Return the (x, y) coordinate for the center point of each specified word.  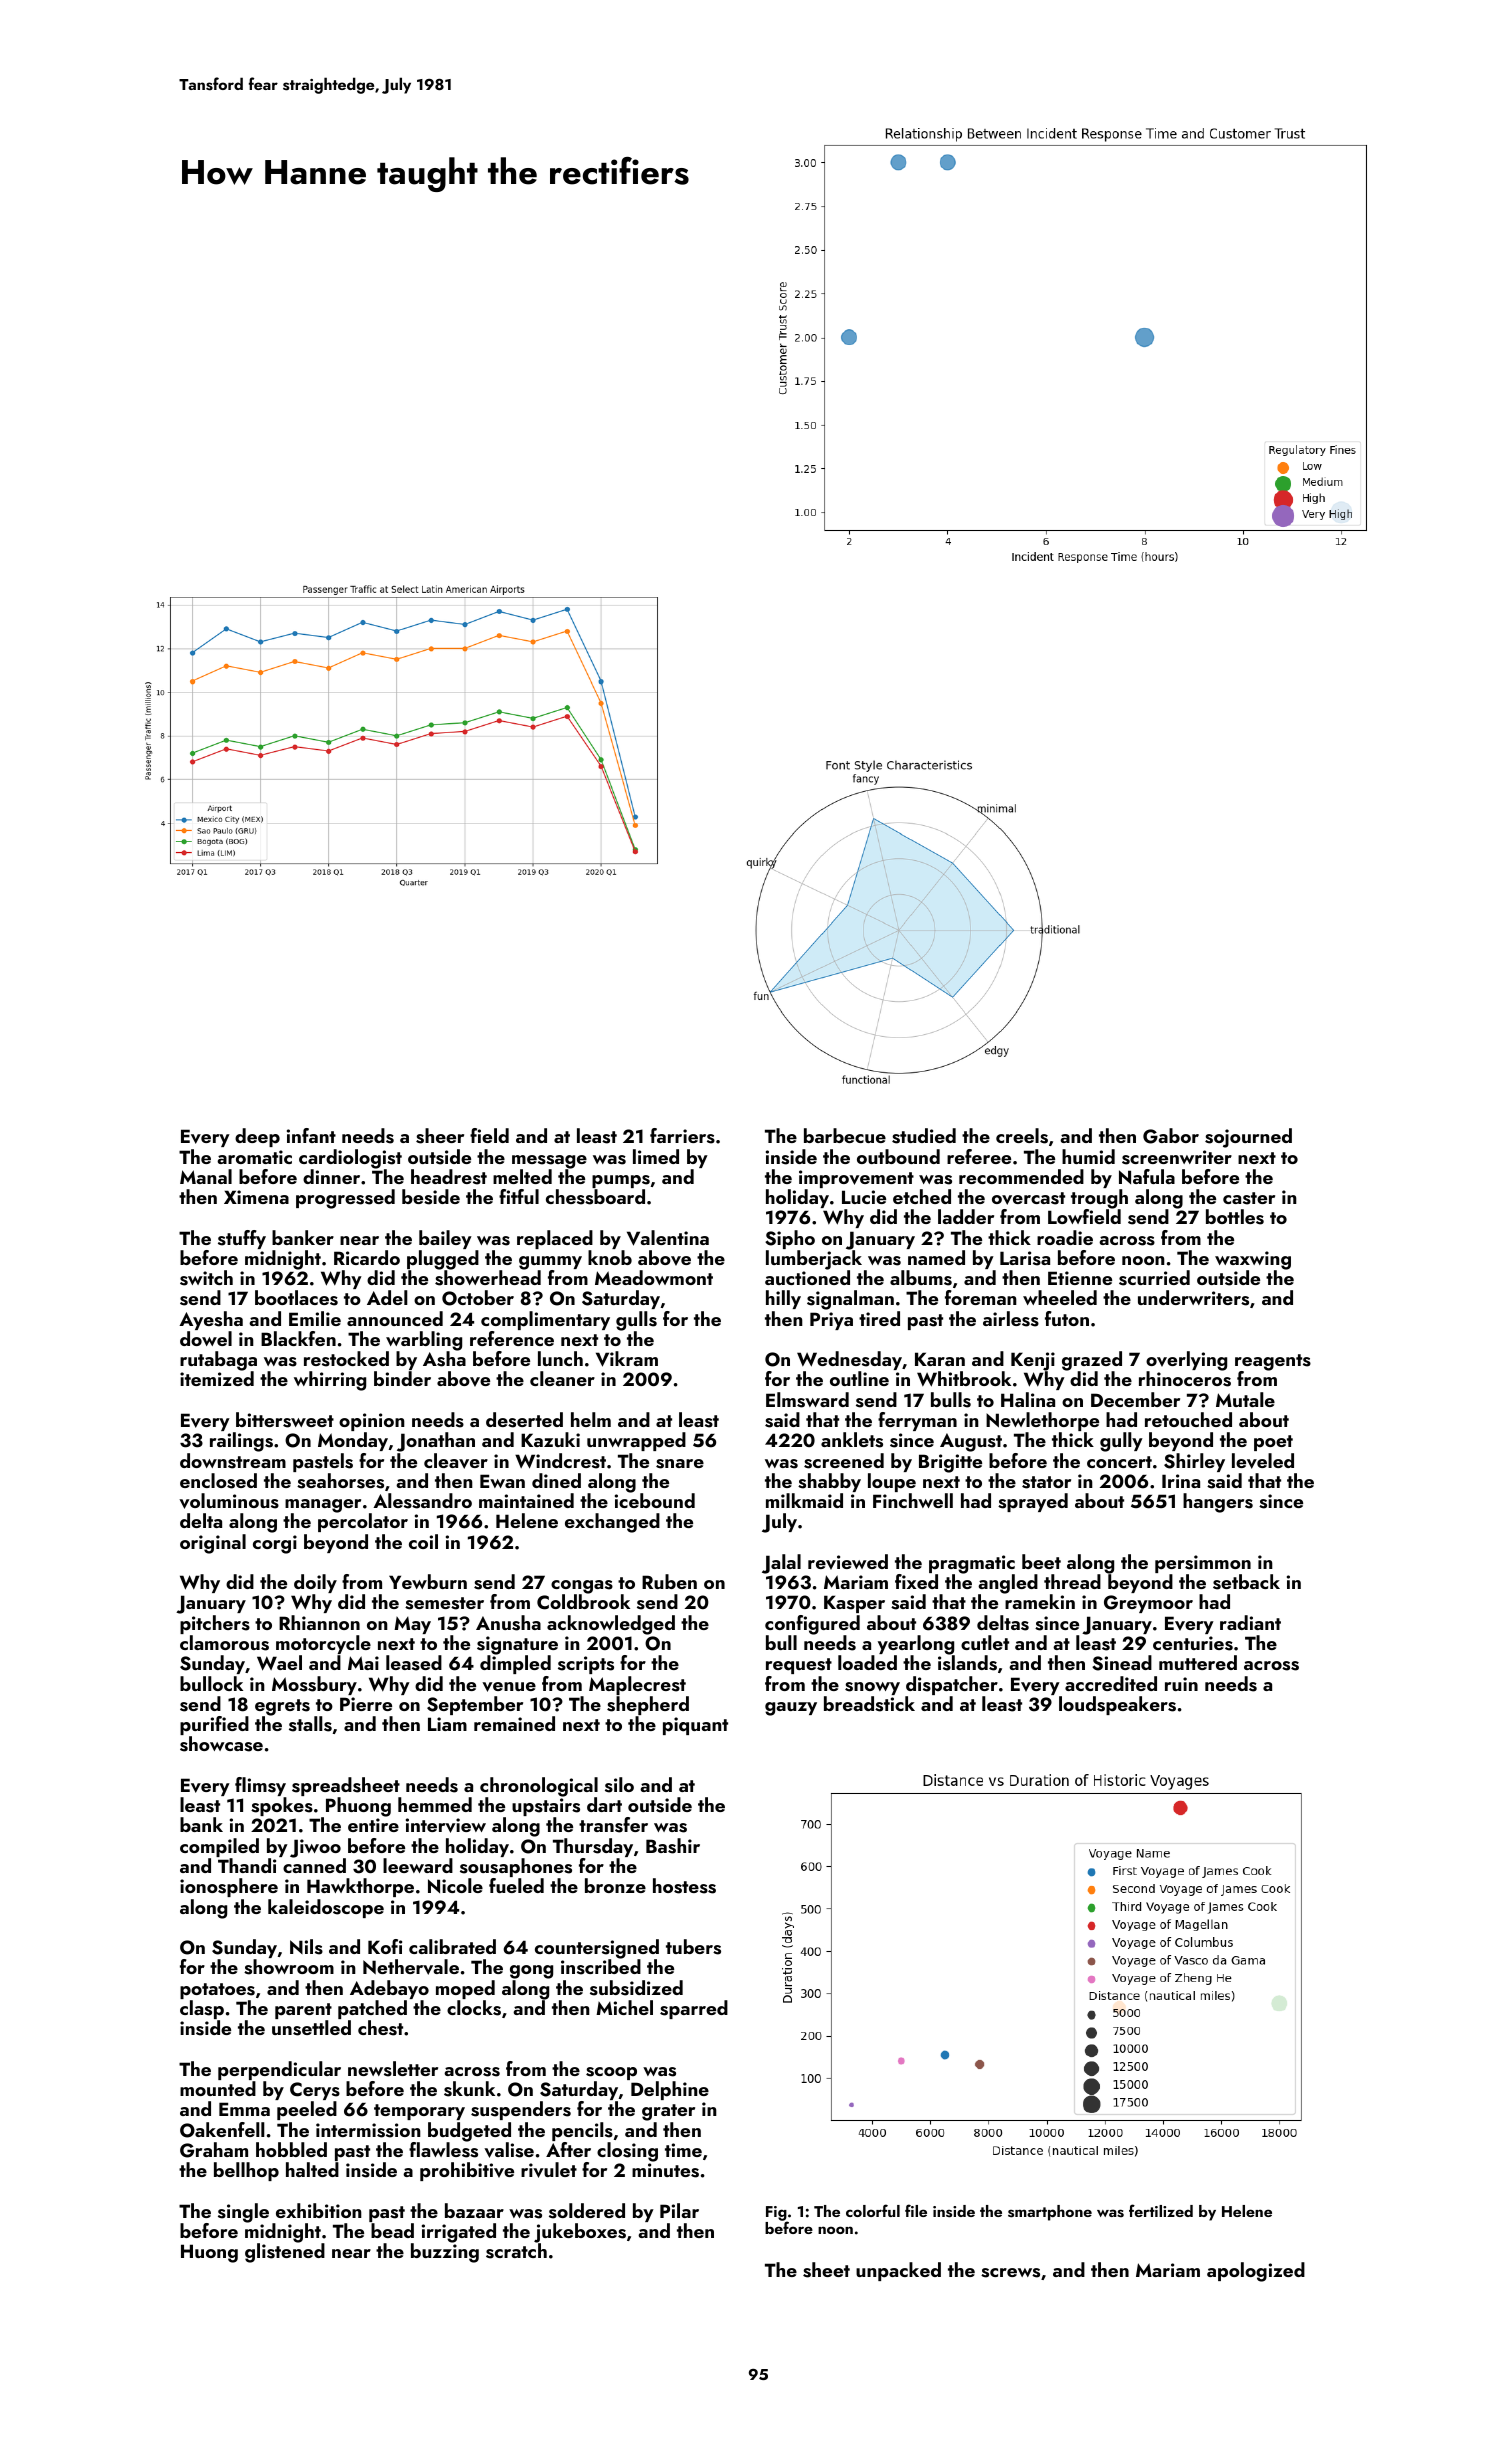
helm (591, 1419)
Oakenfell (222, 2130)
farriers (682, 1136)
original (213, 1544)
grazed (1092, 1361)
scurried (1154, 1278)
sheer (440, 1136)
